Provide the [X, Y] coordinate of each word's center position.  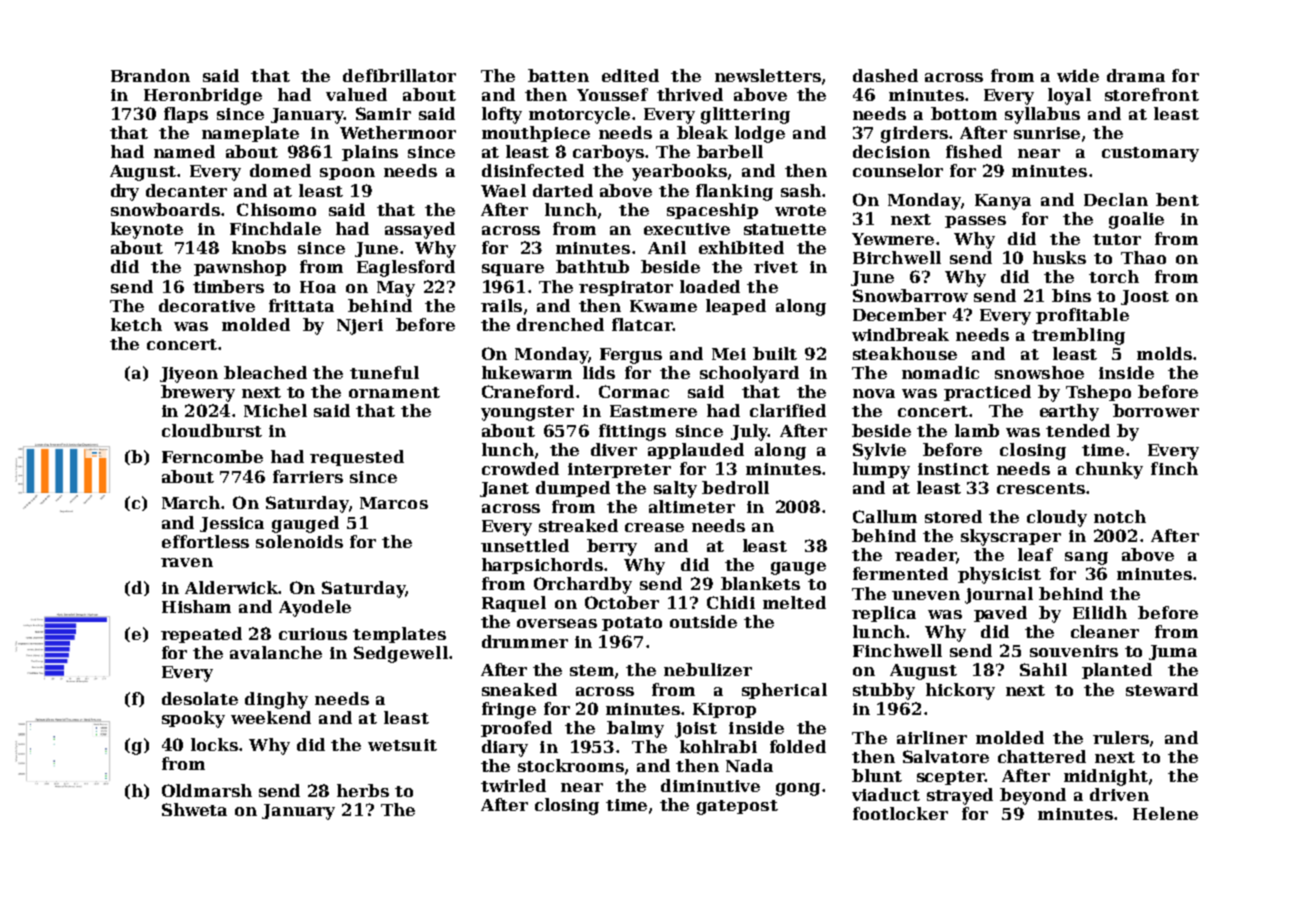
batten [558, 75]
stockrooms [571, 765]
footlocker [900, 813]
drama [1136, 75]
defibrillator [399, 75]
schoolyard [749, 374]
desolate [200, 698]
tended [1078, 430]
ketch [136, 324]
